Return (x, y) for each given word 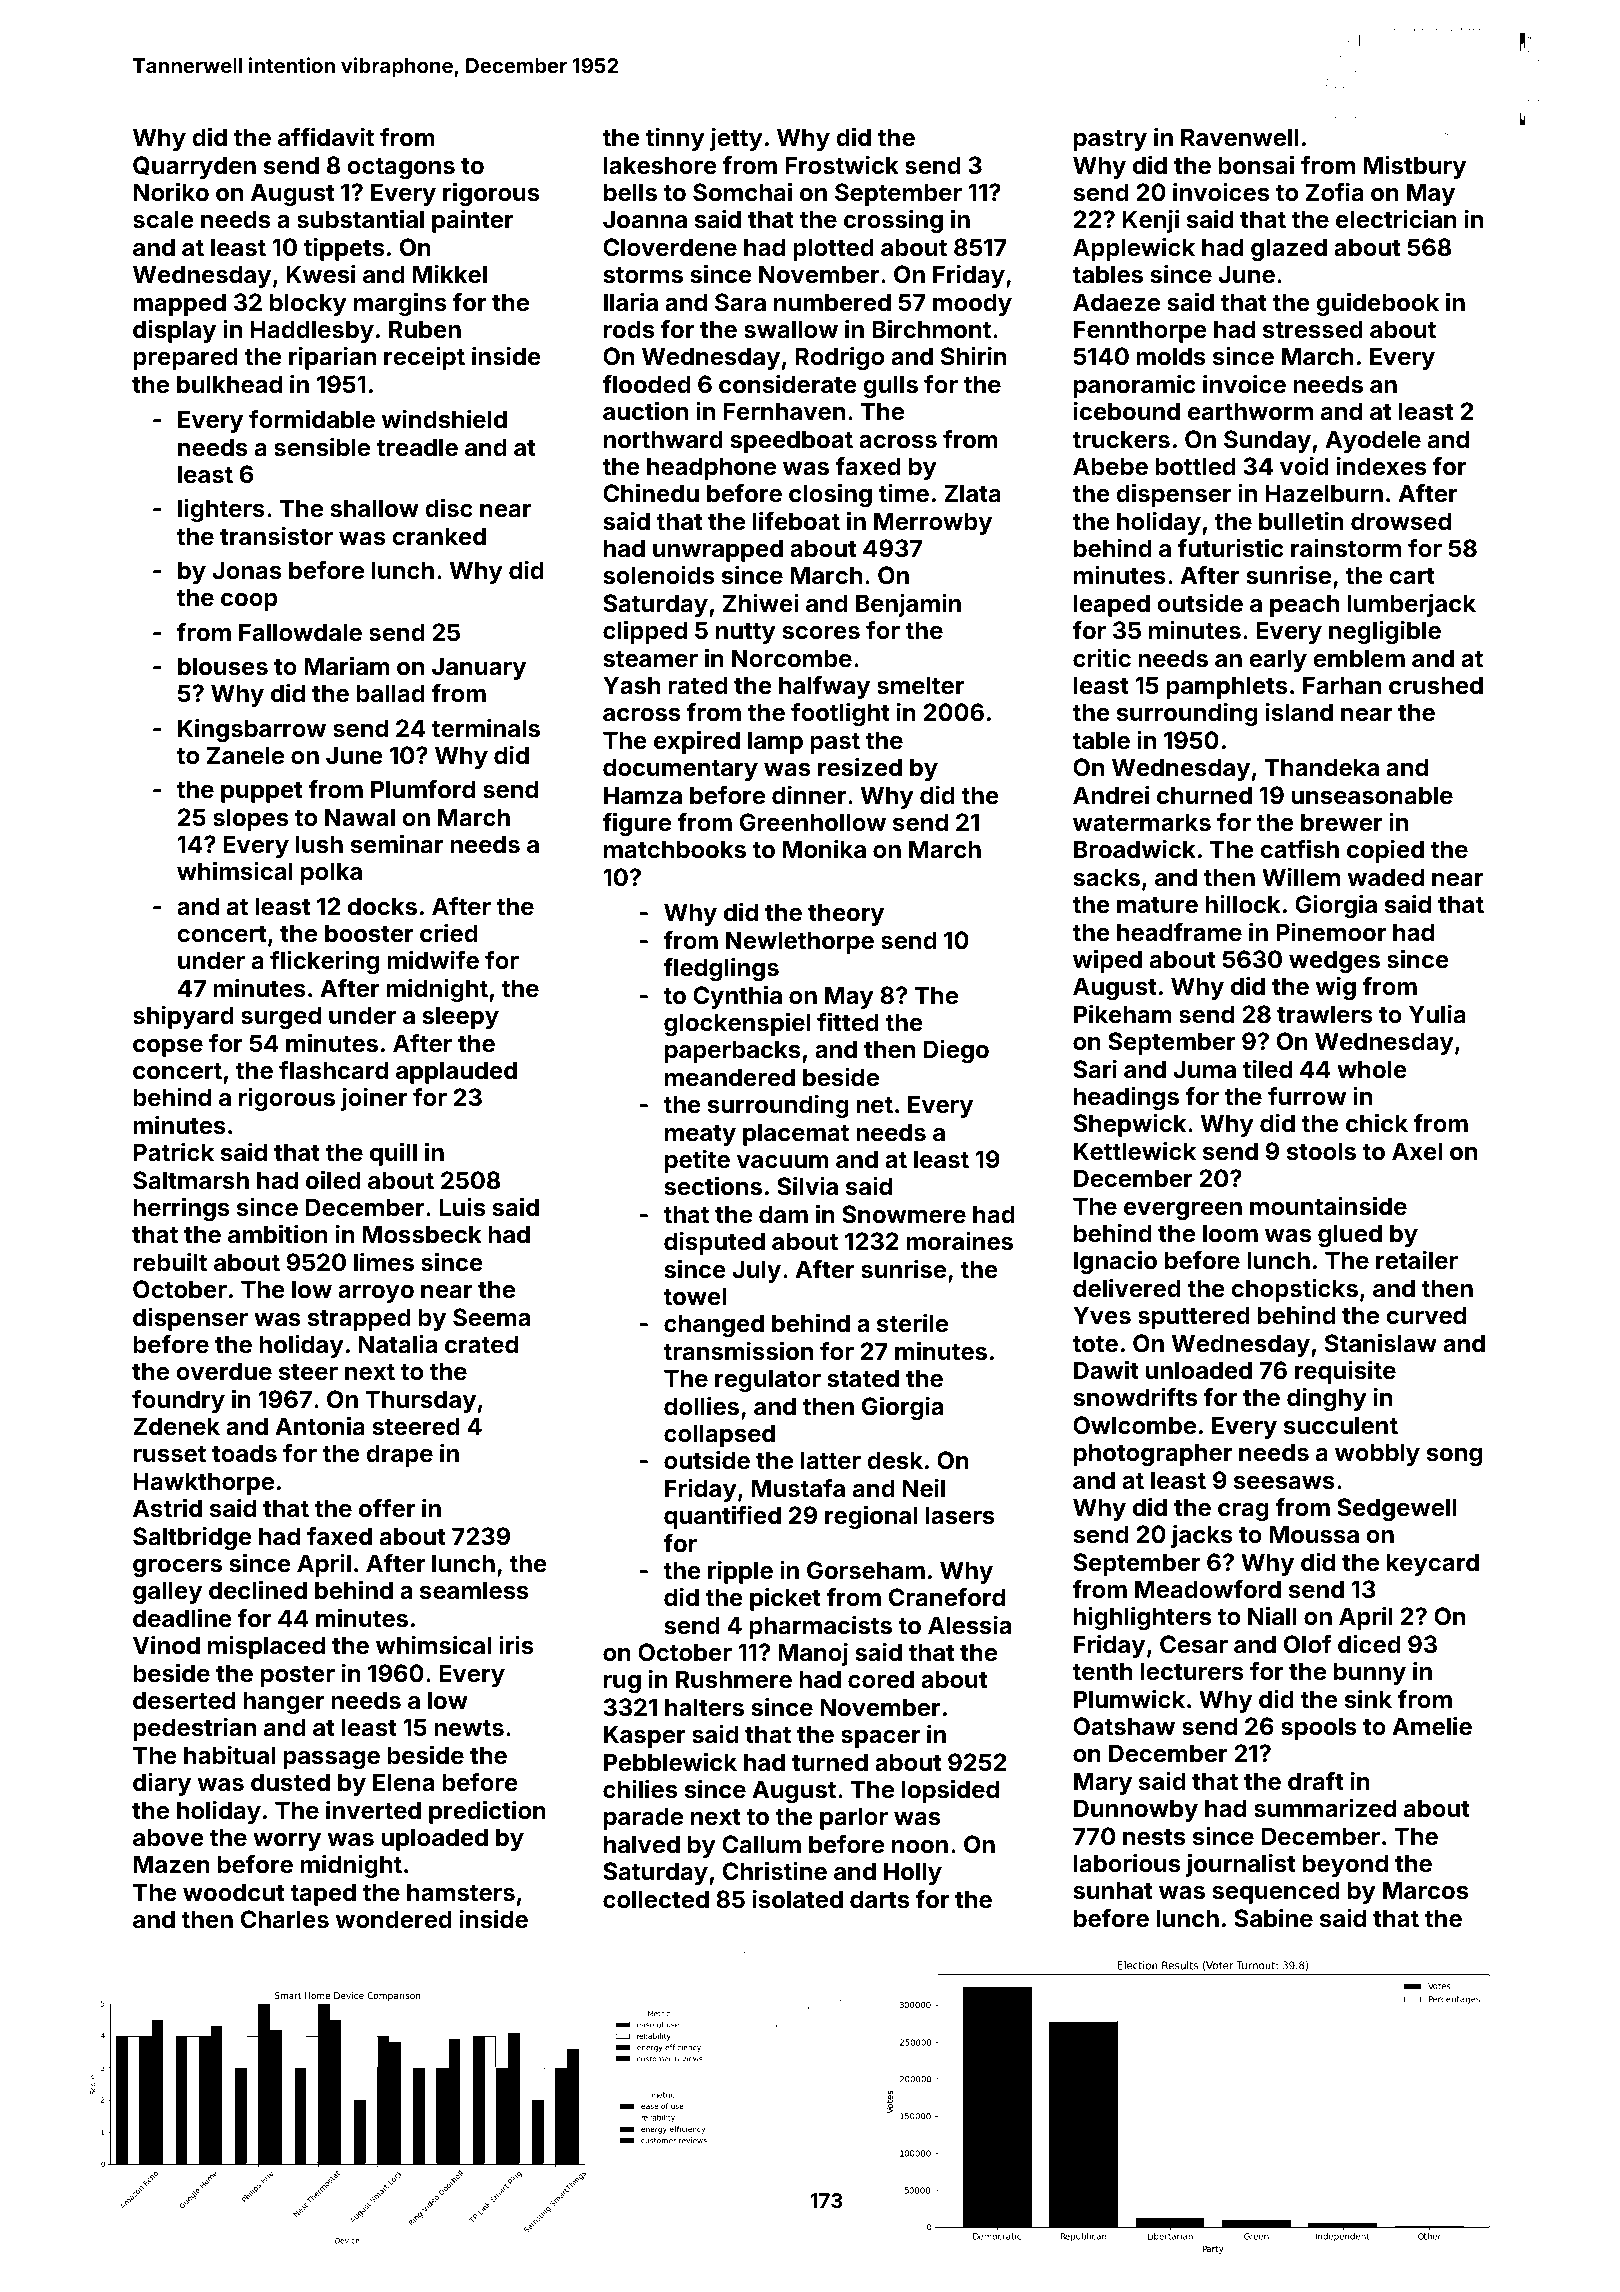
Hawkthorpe (204, 1483)
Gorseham (866, 1570)
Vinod (166, 1645)
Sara (740, 302)
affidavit (326, 137)
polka (331, 873)
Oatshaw (1124, 1726)
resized (860, 767)
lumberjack (1411, 605)
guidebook (1377, 304)
